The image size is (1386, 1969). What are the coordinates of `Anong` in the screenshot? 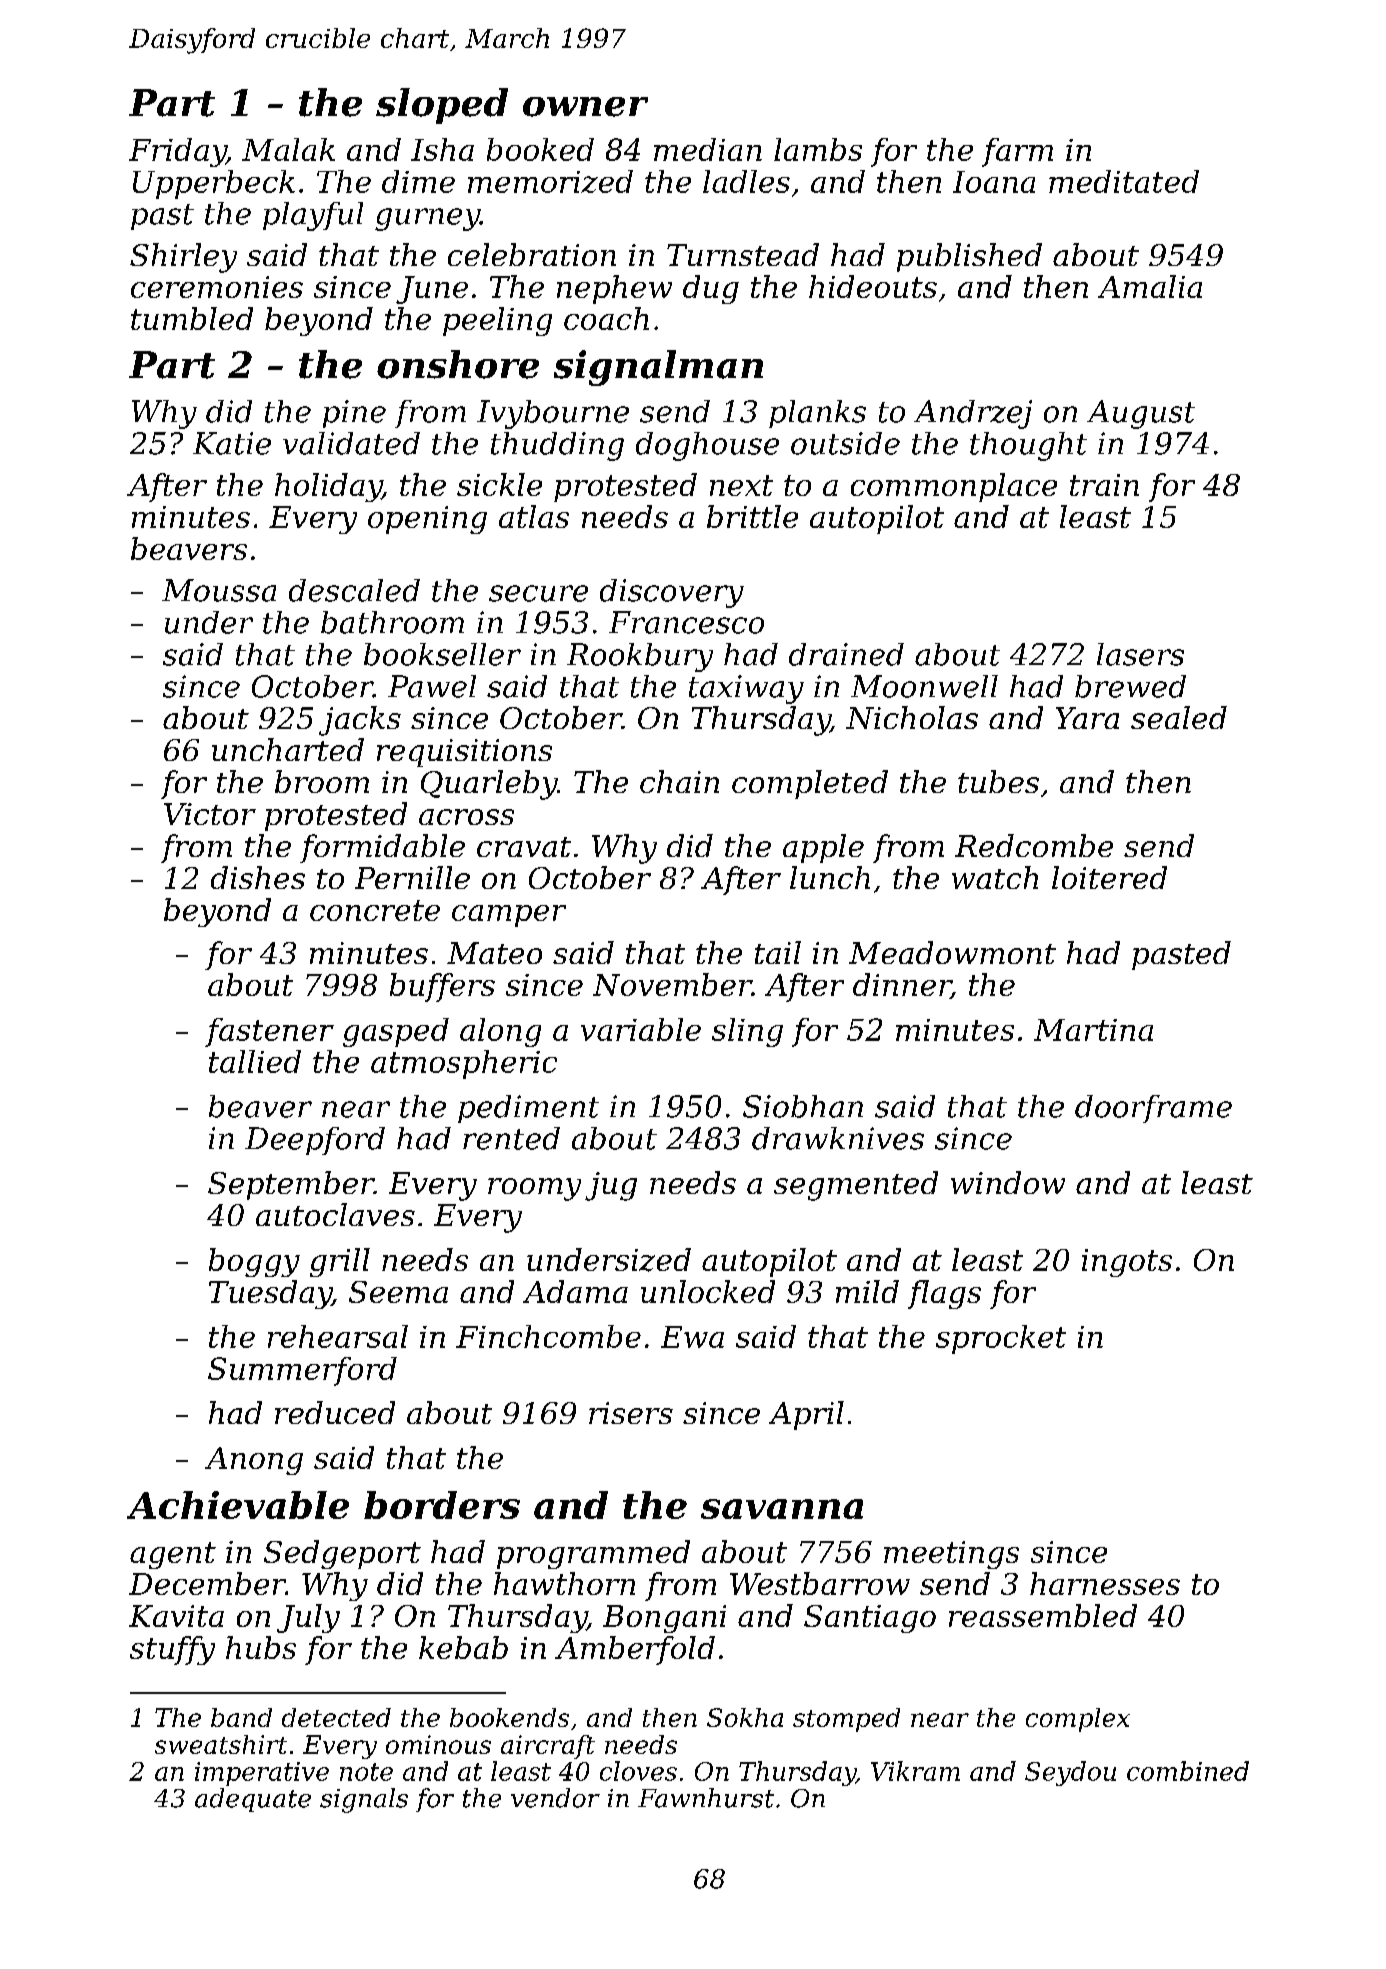 It's located at (254, 1461).
